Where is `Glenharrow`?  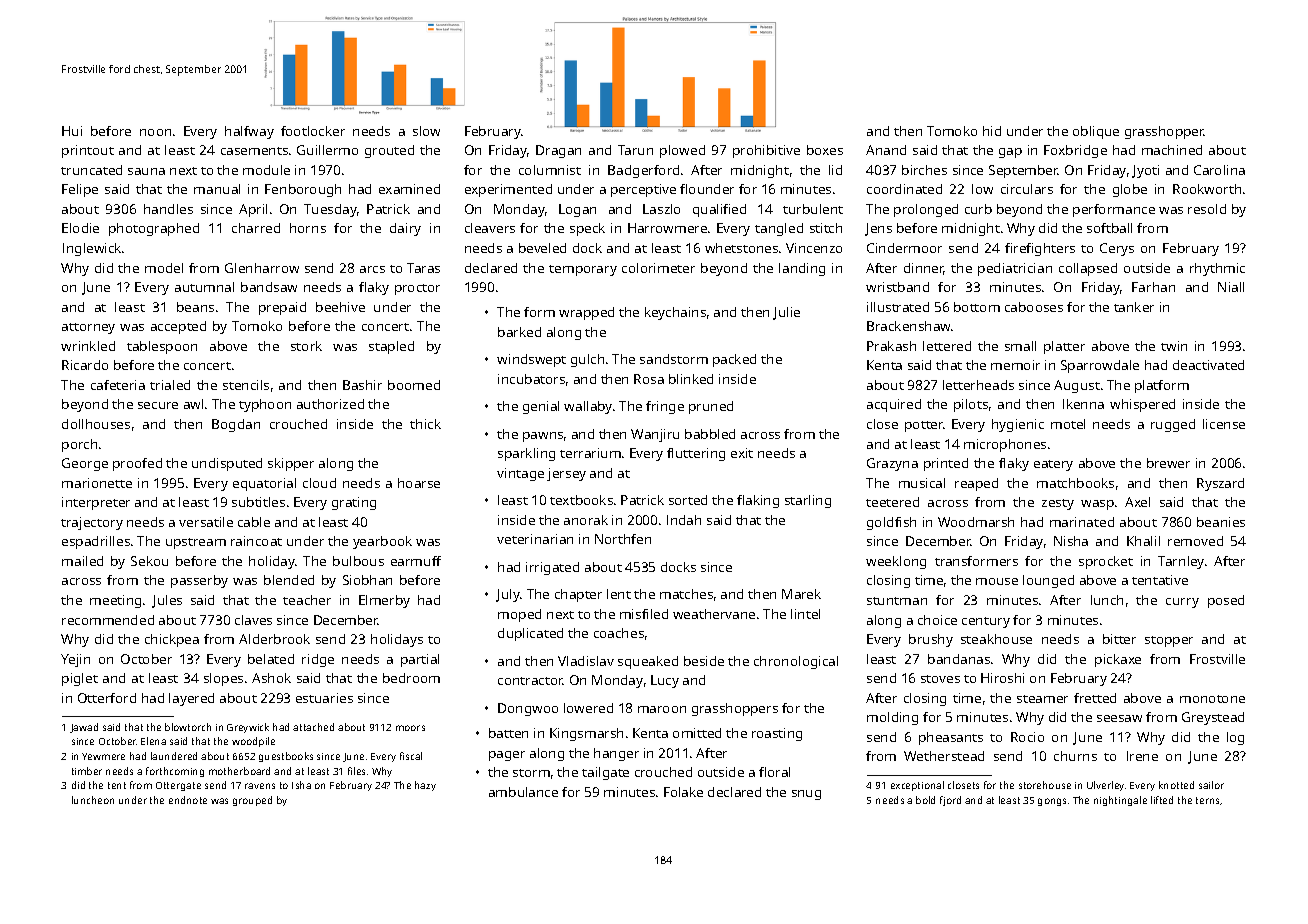 Glenharrow is located at coordinates (262, 268).
